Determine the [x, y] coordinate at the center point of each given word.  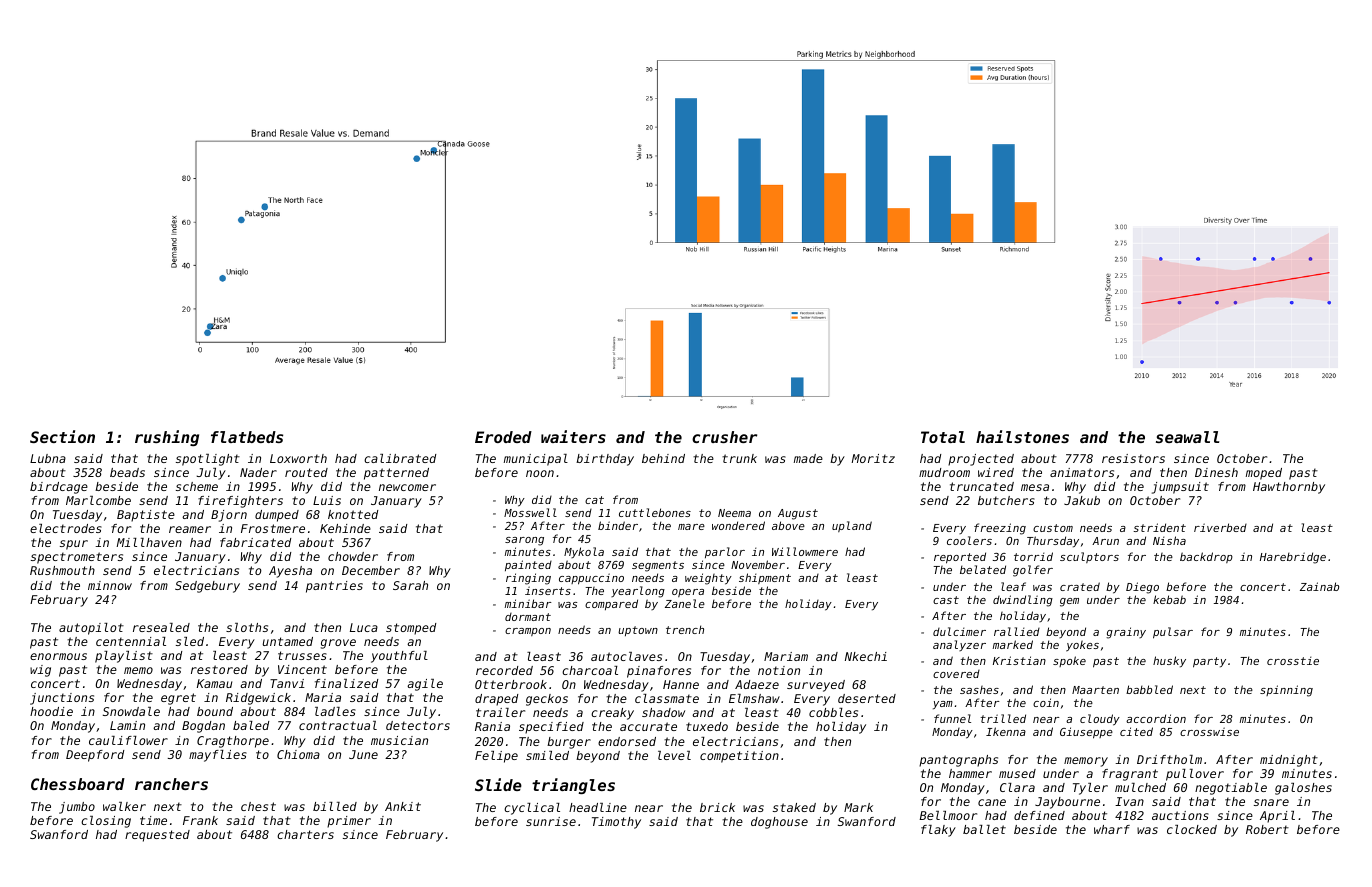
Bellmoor [948, 815]
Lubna [48, 458]
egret [178, 699]
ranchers [171, 784]
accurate [648, 726]
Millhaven [149, 542]
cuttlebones [655, 512]
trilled [1003, 718]
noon [540, 473]
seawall [1187, 437]
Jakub [1082, 500]
